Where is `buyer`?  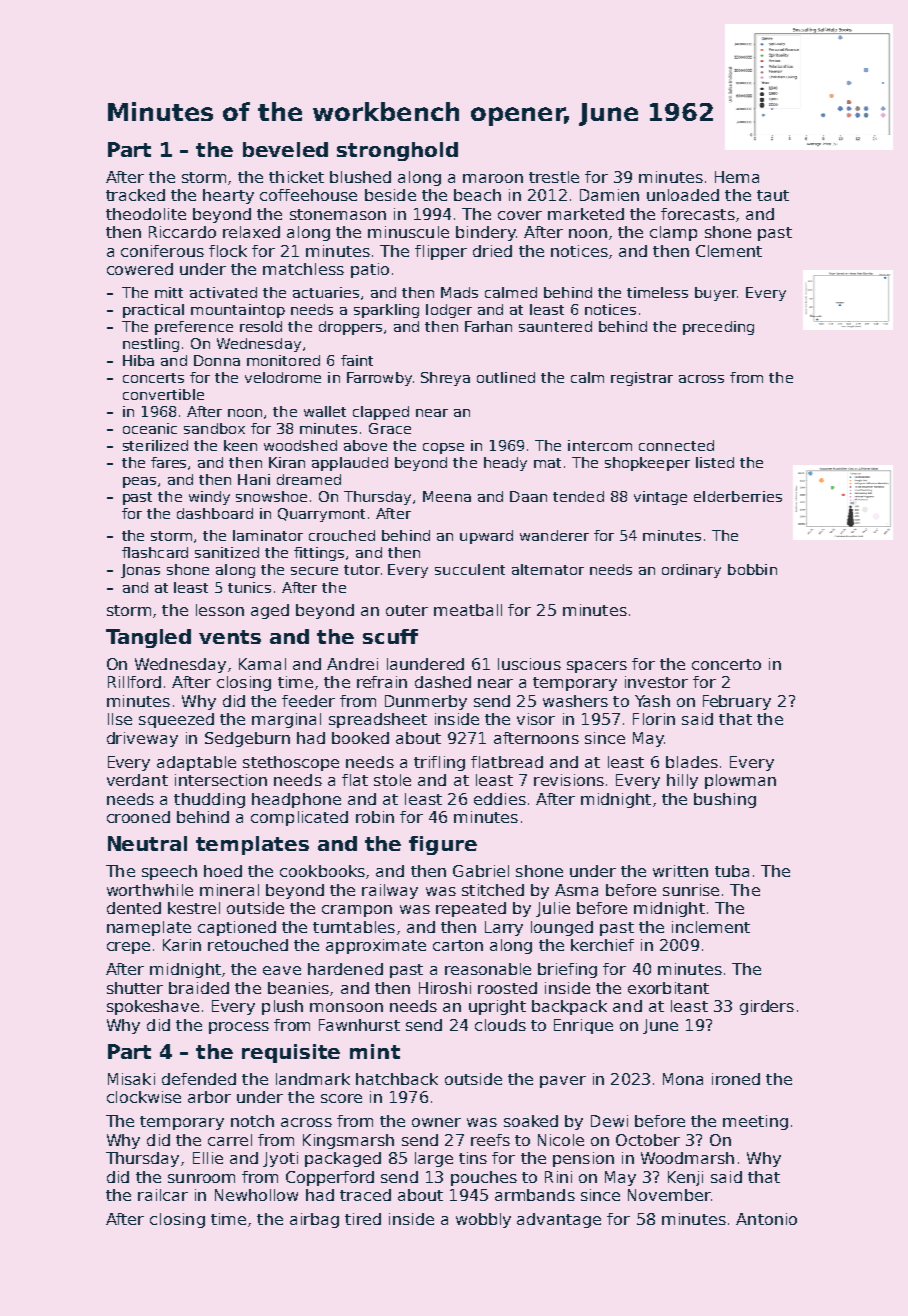 buyer is located at coordinates (716, 294).
